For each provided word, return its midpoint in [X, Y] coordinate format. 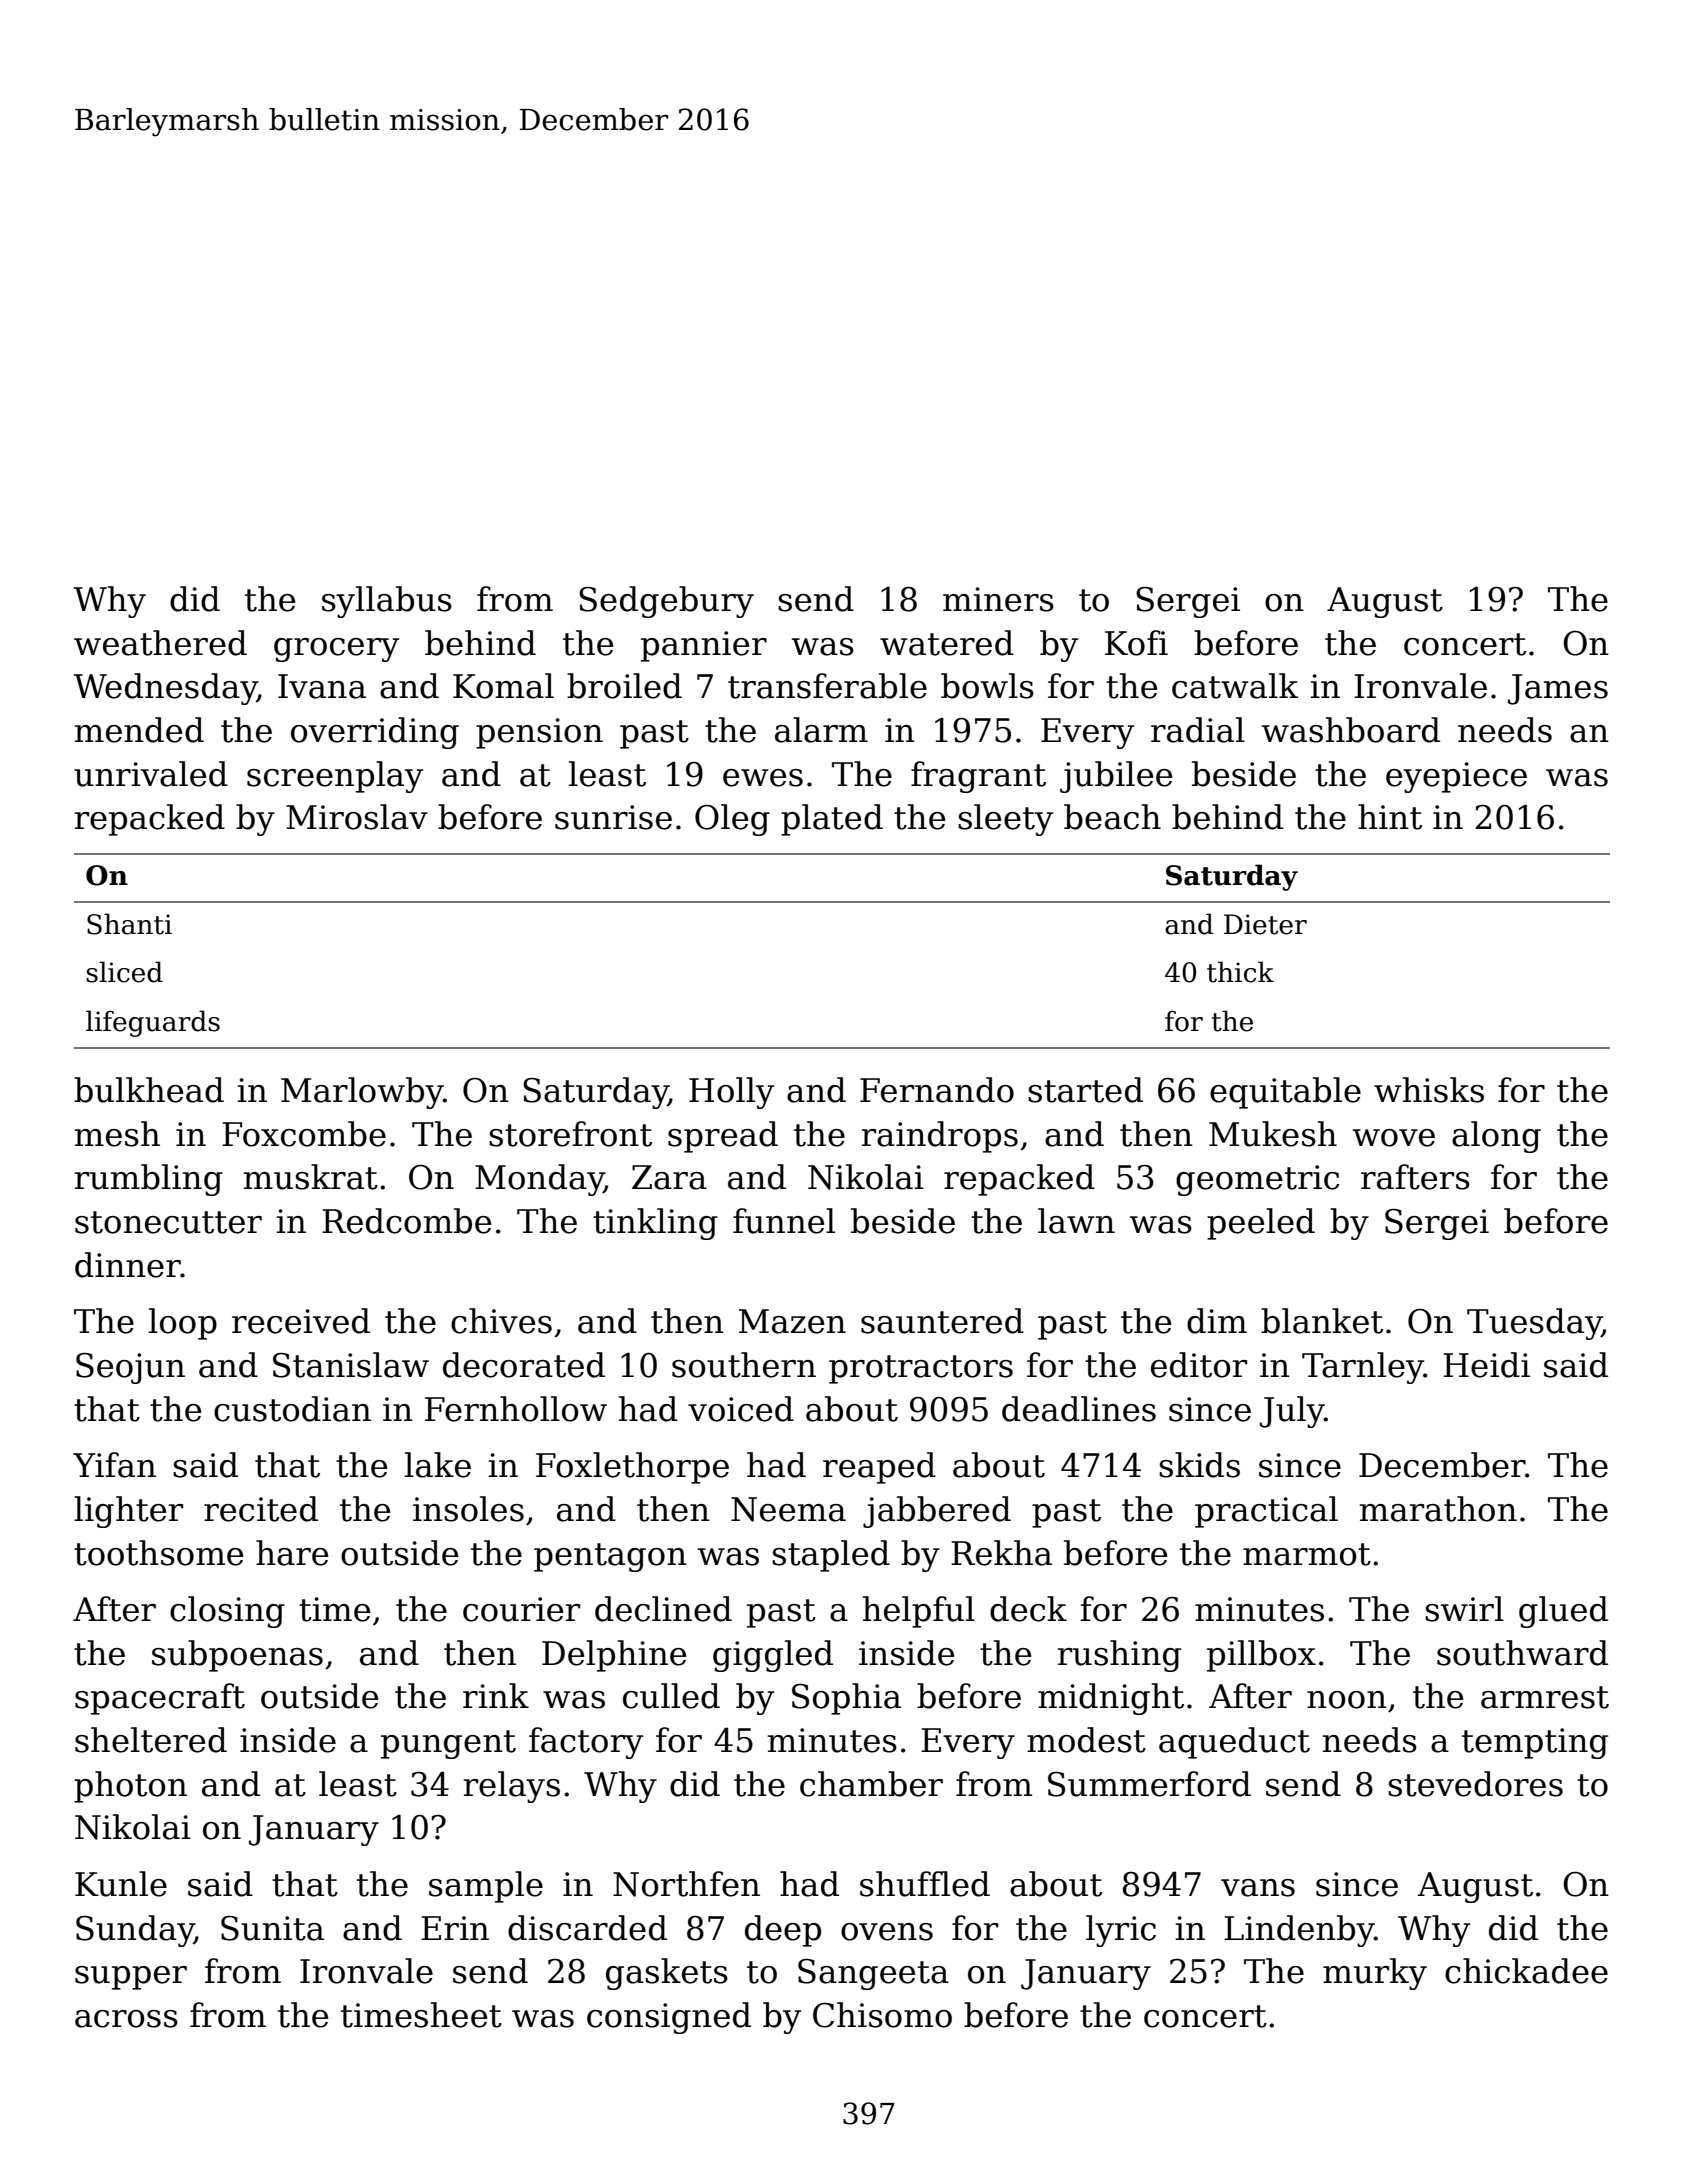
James [1558, 689]
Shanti [129, 924]
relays [512, 1787]
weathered [160, 643]
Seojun [130, 1368]
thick [1240, 972]
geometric [1257, 1180]
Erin [455, 1928]
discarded [587, 1928]
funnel [784, 1221]
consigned [669, 2018]
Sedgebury [666, 602]
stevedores [1475, 1784]
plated [832, 820]
